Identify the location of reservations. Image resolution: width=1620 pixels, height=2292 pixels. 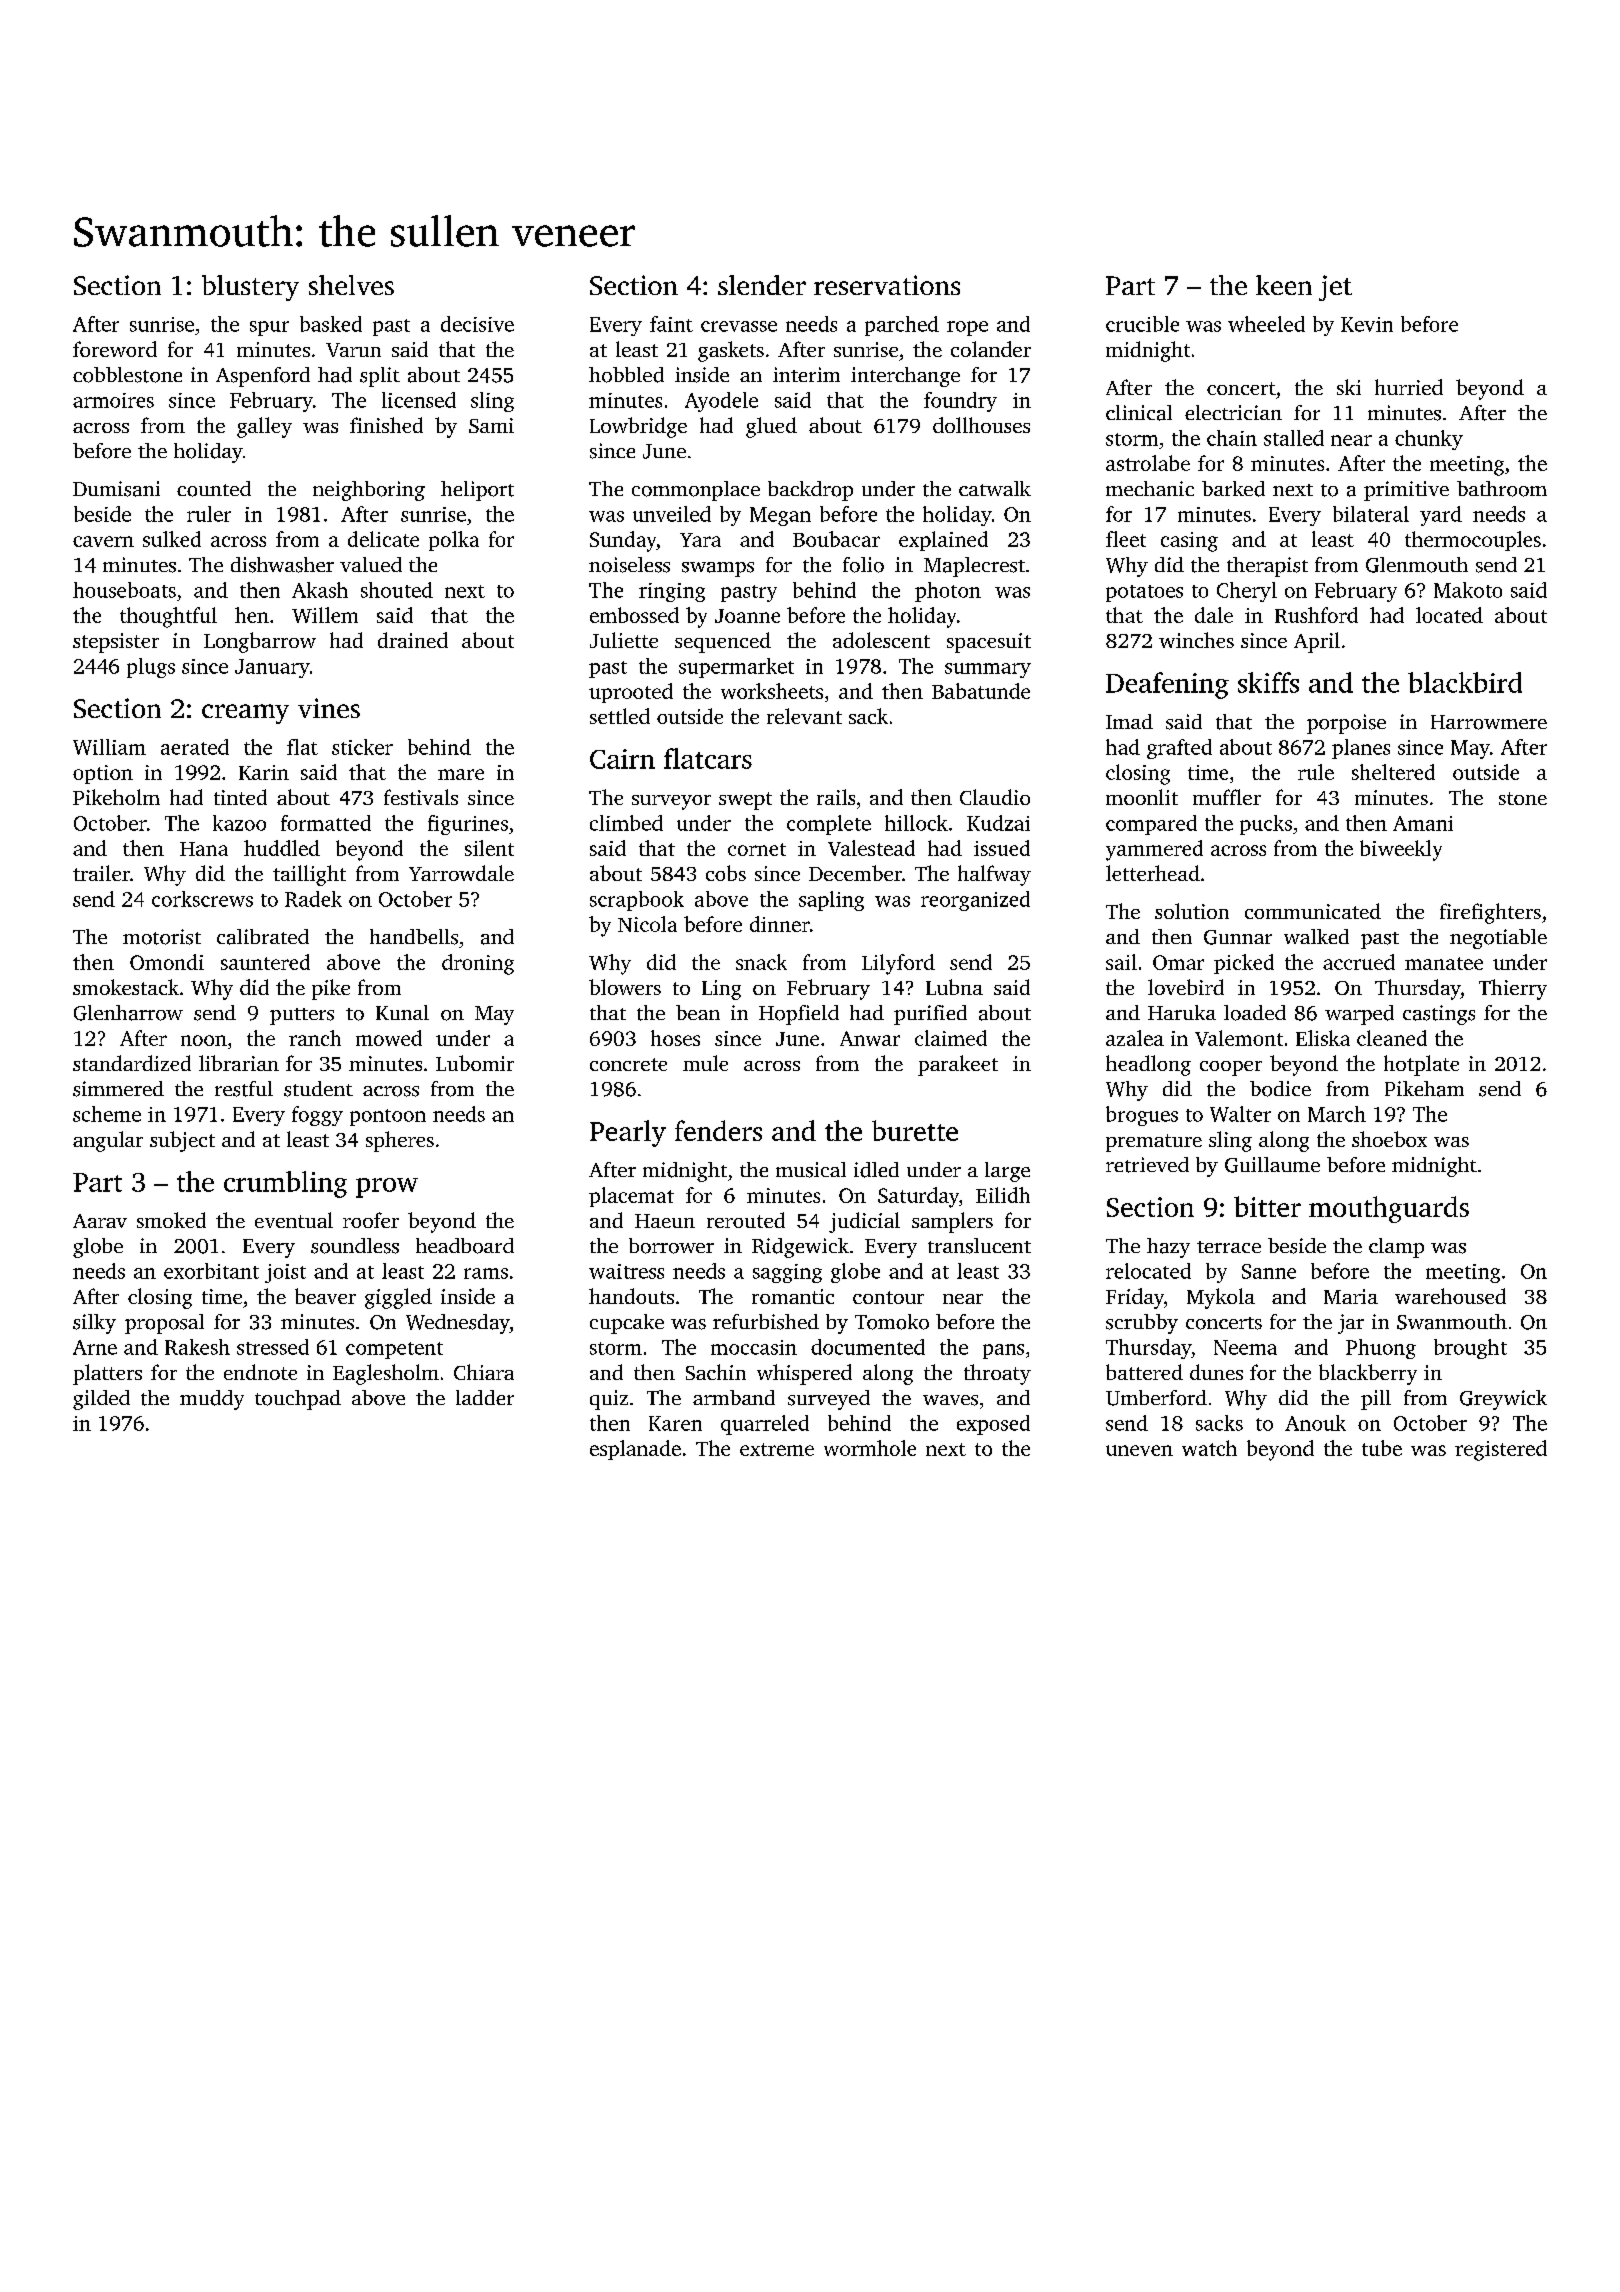
(887, 285).
